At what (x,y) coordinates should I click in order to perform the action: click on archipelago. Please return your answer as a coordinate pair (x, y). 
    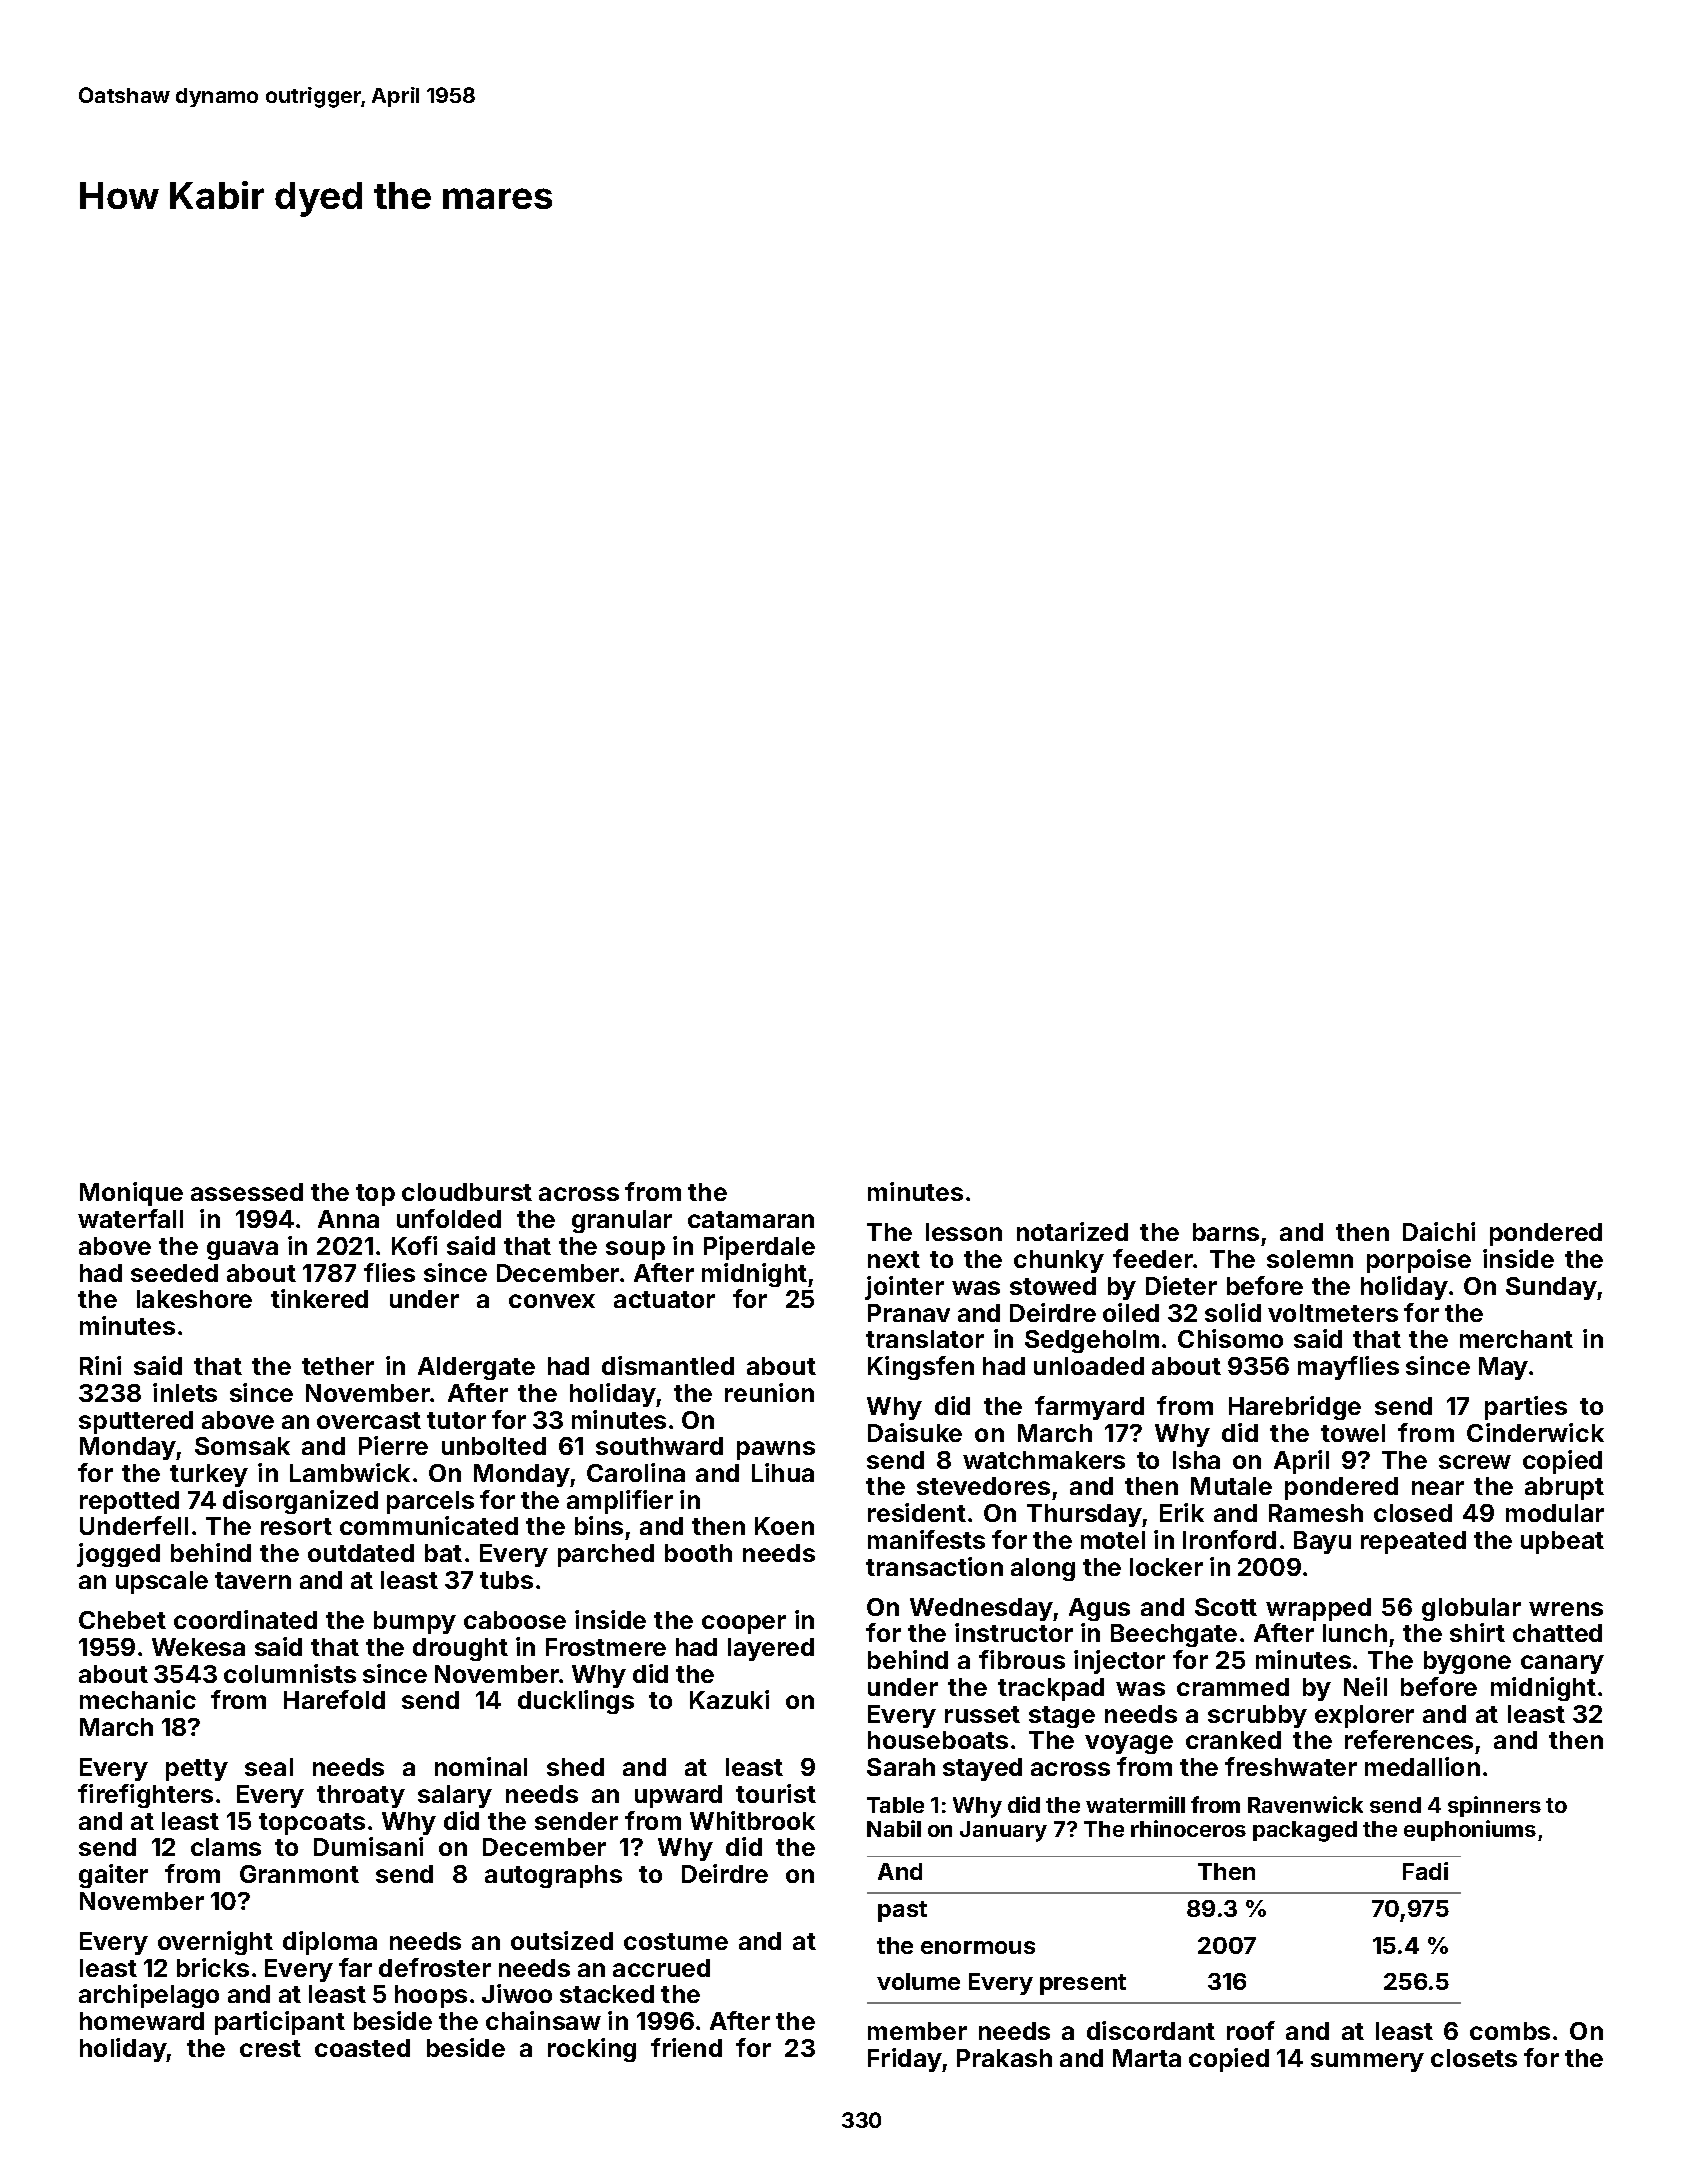
    Looking at the image, I should click on (149, 1996).
